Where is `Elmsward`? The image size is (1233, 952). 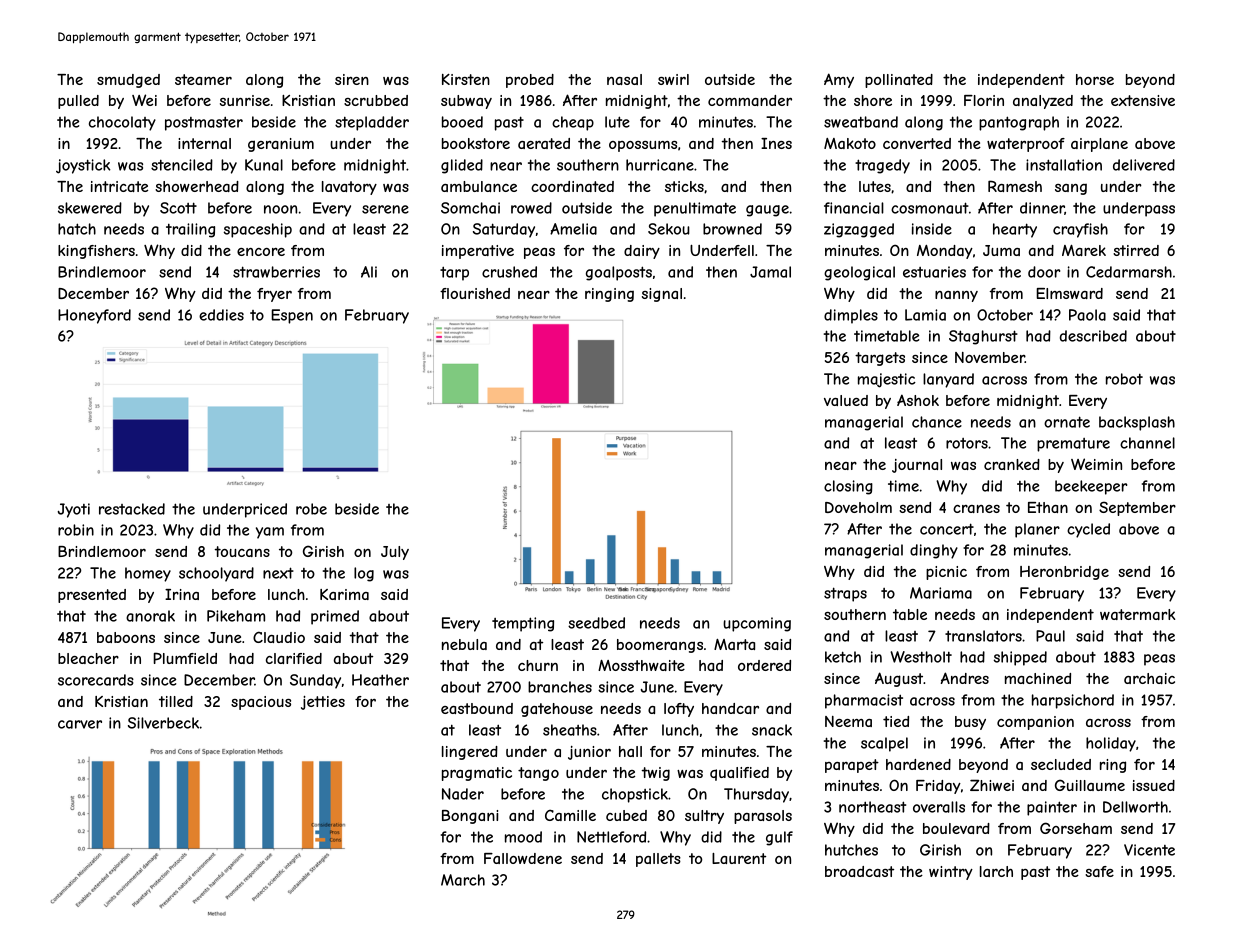 Elmsward is located at coordinates (1069, 293).
